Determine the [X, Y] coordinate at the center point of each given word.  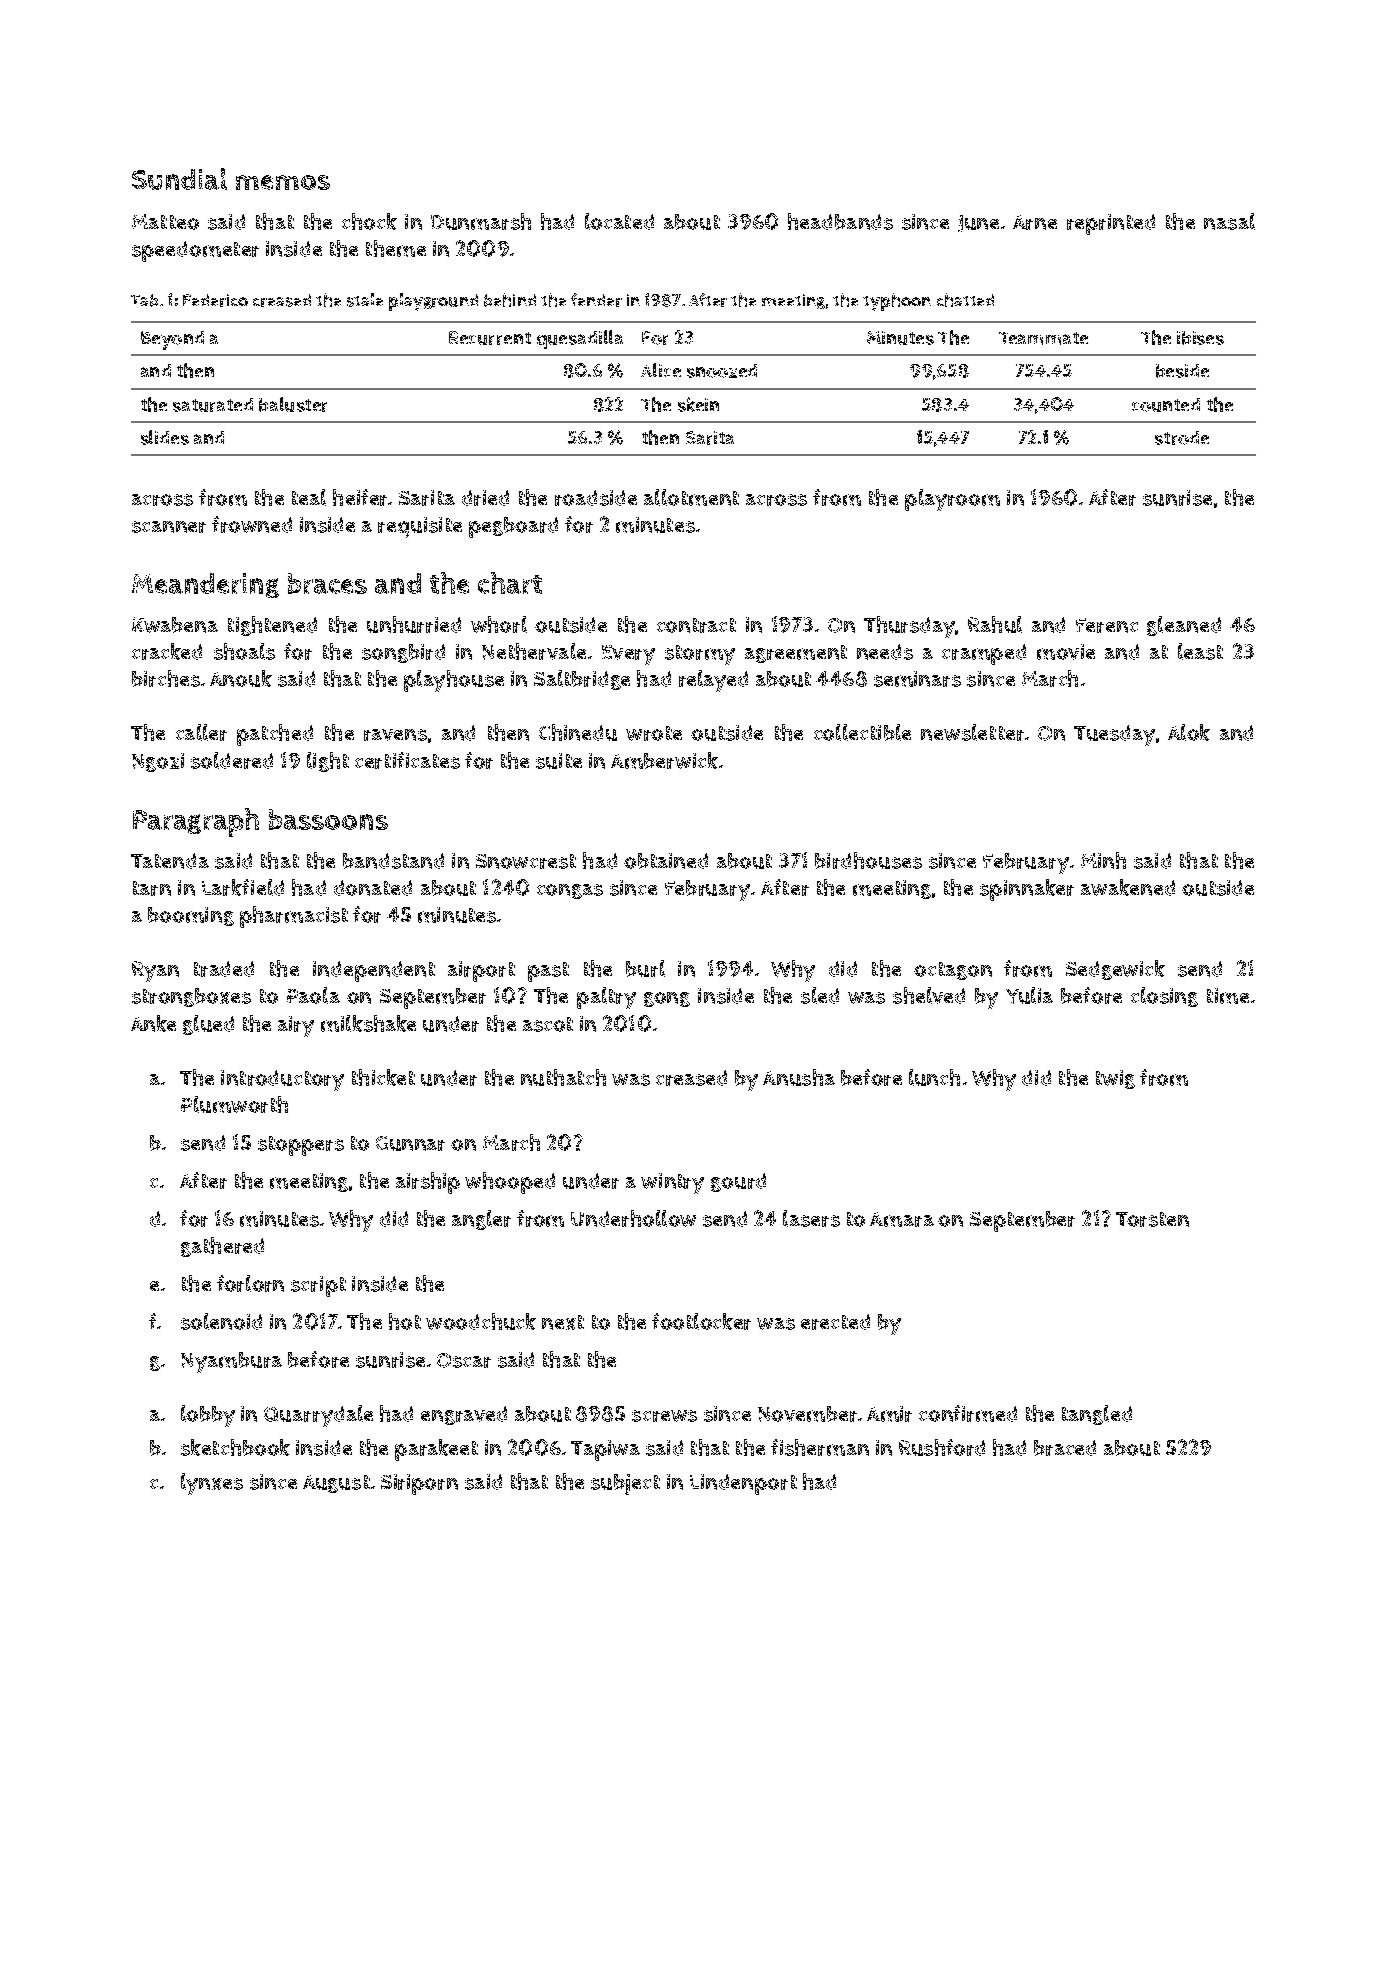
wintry [672, 1183]
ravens [395, 735]
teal [309, 497]
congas [570, 891]
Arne [1035, 222]
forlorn [250, 1283]
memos [283, 182]
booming [191, 916]
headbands [840, 221]
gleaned [1184, 626]
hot [405, 1321]
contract [696, 625]
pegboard [513, 527]
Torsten [1152, 1219]
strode [1182, 438]
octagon [953, 971]
